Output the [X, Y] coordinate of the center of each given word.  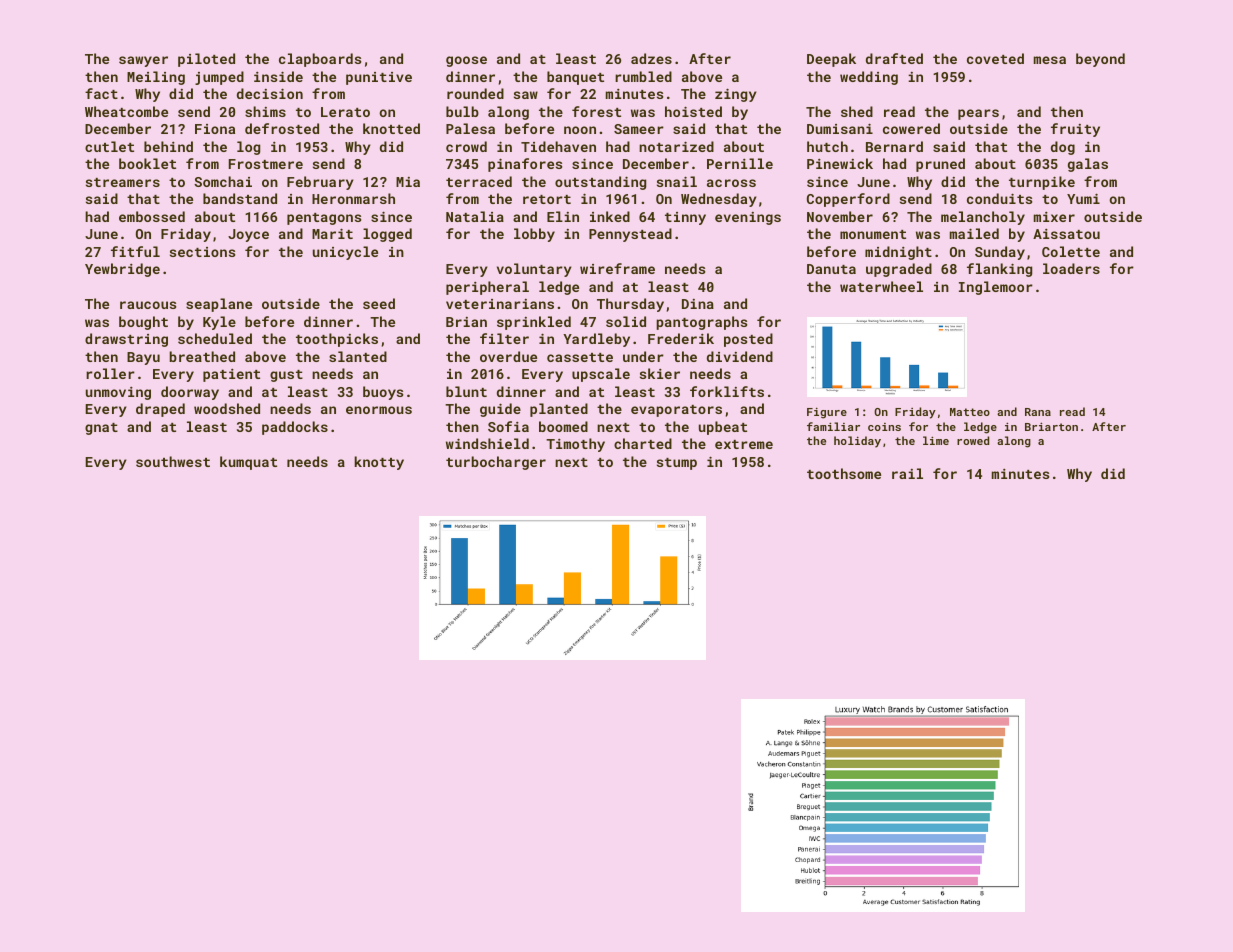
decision [270, 93]
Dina [698, 304]
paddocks [295, 428]
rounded [475, 93]
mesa [1050, 60]
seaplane [219, 305]
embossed [152, 216]
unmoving [118, 393]
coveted [995, 58]
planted [559, 410]
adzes [651, 58]
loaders [1071, 268]
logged [387, 235]
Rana [1038, 412]
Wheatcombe [126, 111]
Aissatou [1066, 234]
